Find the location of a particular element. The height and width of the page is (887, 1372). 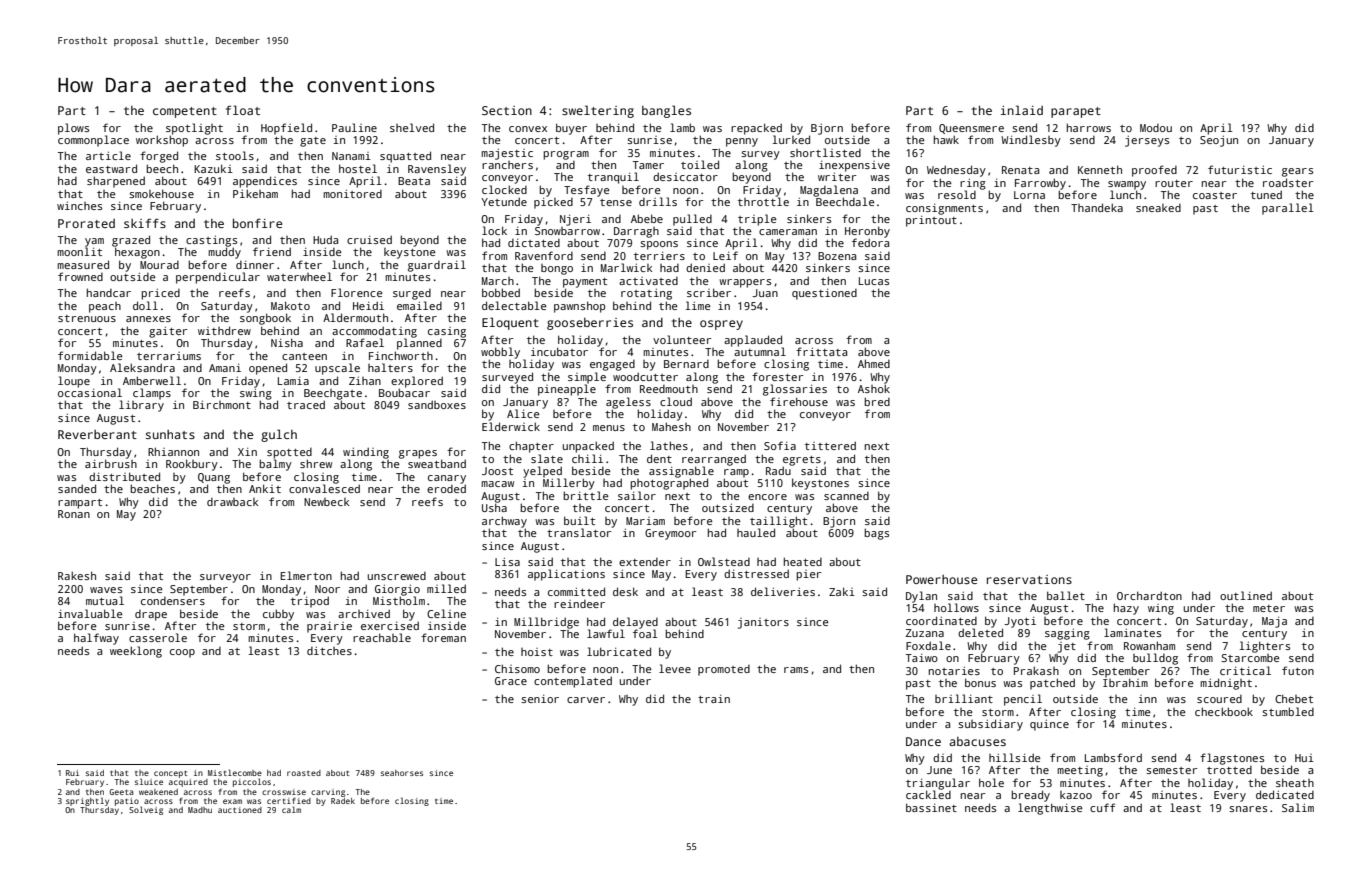

Hopfield is located at coordinates (286, 129).
